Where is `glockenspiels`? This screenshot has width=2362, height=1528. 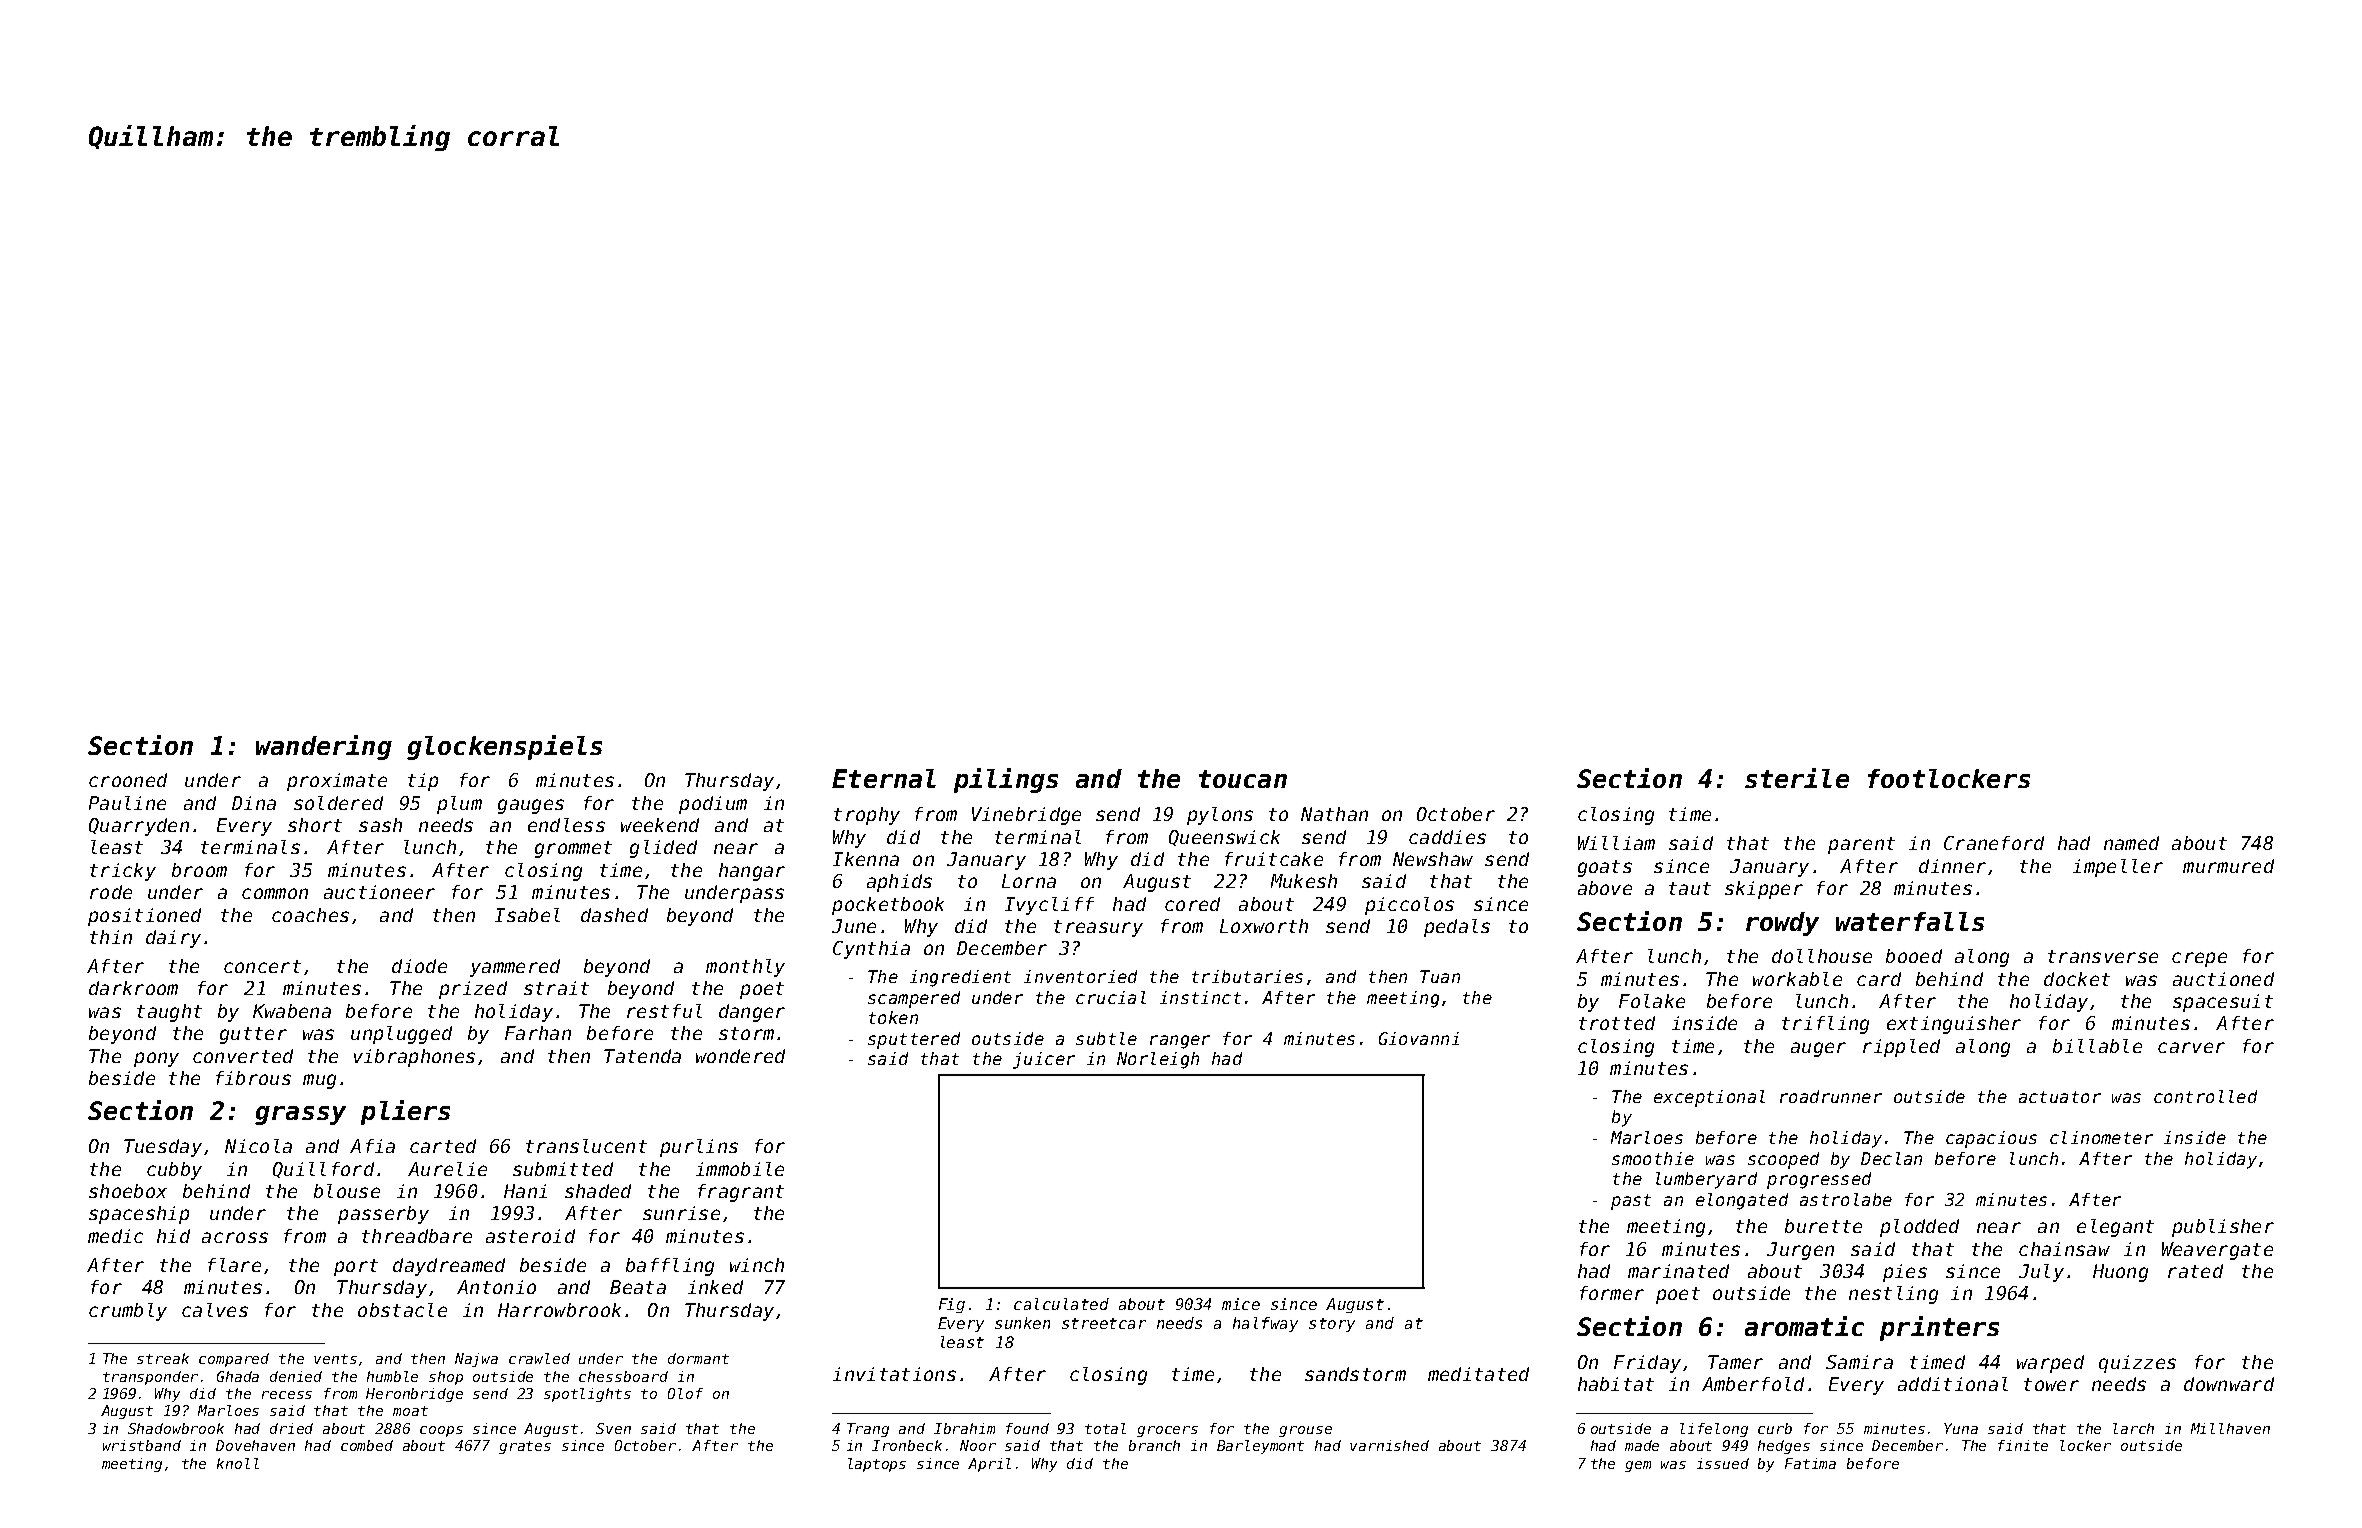 glockenspiels is located at coordinates (504, 747).
